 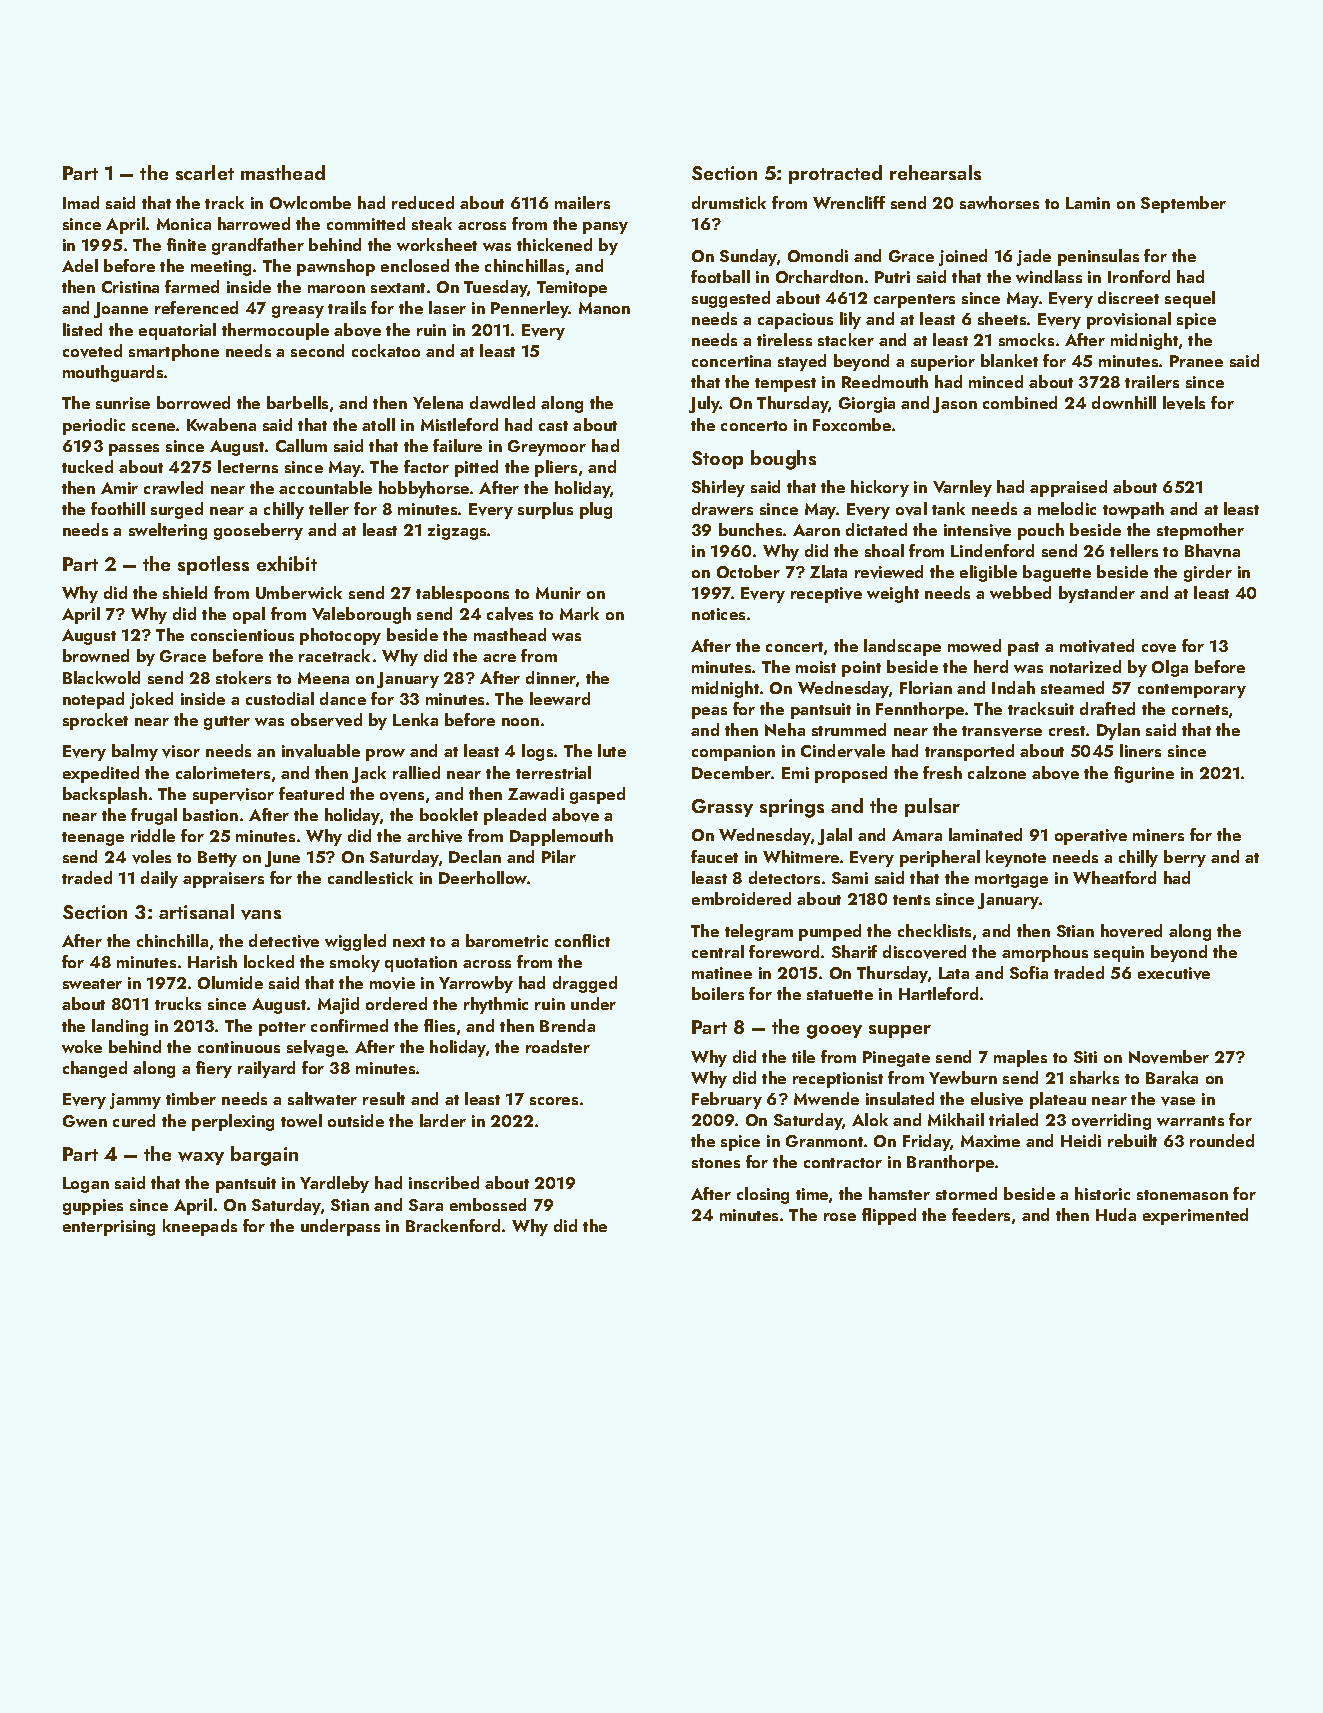 What do you see at coordinates (920, 710) in the page?
I see `Fennthorpe` at bounding box center [920, 710].
